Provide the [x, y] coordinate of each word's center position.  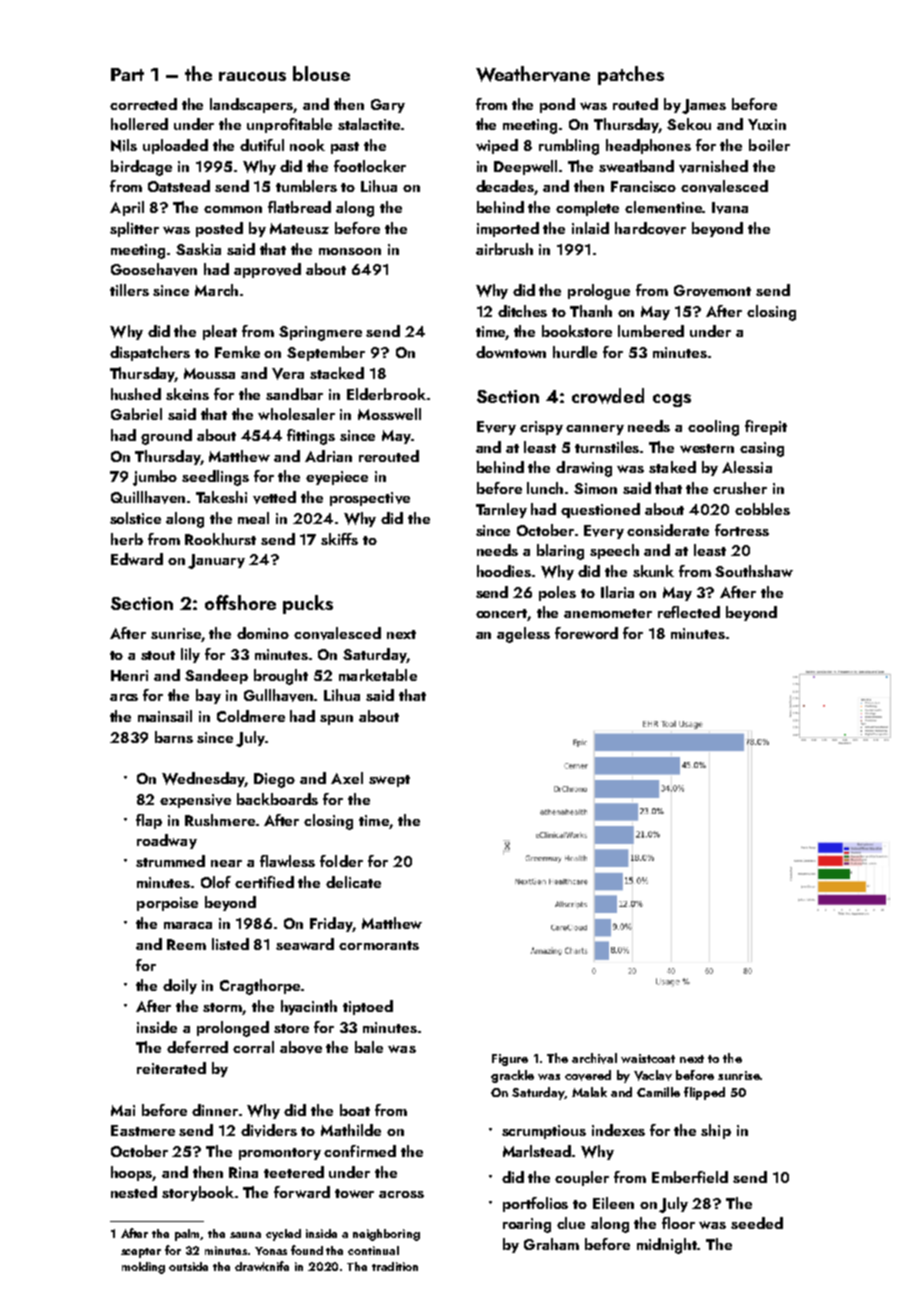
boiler [769, 145]
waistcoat [648, 1058]
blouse [321, 73]
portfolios [535, 1204]
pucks [308, 604]
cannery [595, 430]
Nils [124, 145]
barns [174, 737]
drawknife [262, 1266]
